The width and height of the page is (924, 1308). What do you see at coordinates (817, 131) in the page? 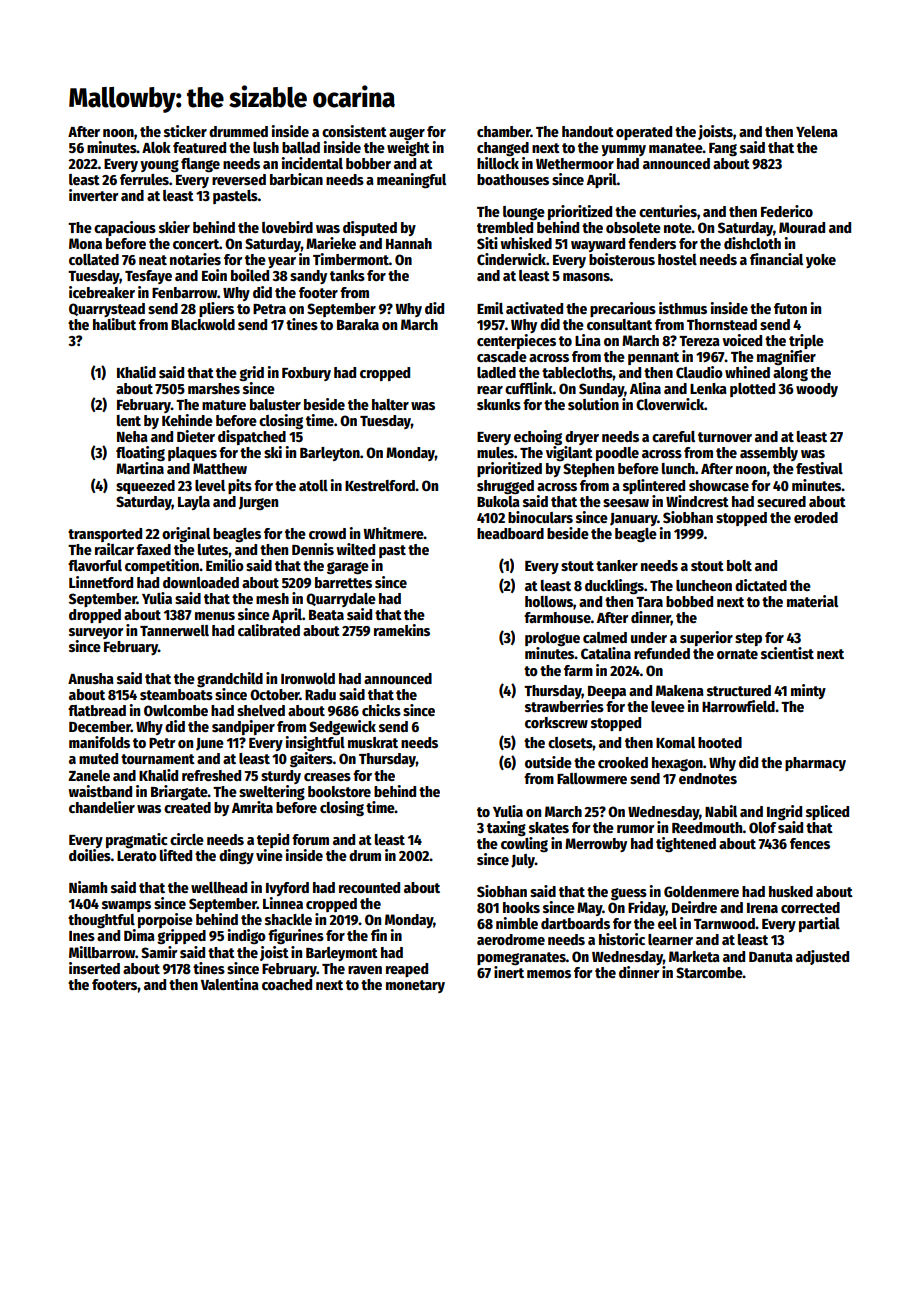
I see `Yelena` at bounding box center [817, 131].
